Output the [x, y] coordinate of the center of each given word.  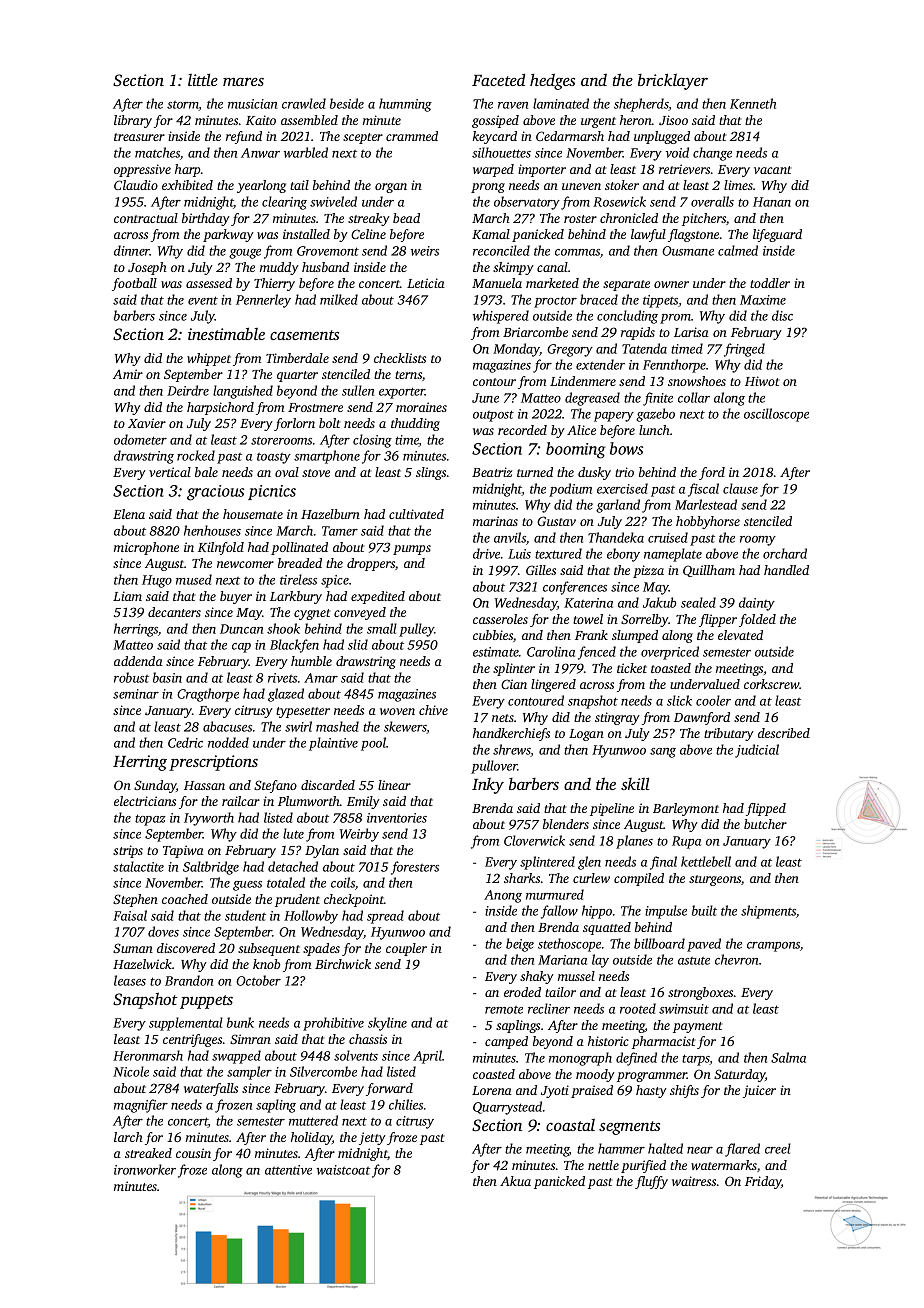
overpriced [670, 653]
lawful [648, 235]
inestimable [226, 333]
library [133, 121]
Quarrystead [507, 1108]
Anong [503, 896]
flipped [766, 809]
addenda [138, 661]
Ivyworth [209, 819]
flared [742, 1150]
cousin [193, 1153]
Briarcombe [535, 332]
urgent [598, 122]
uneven [581, 186]
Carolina [551, 651]
